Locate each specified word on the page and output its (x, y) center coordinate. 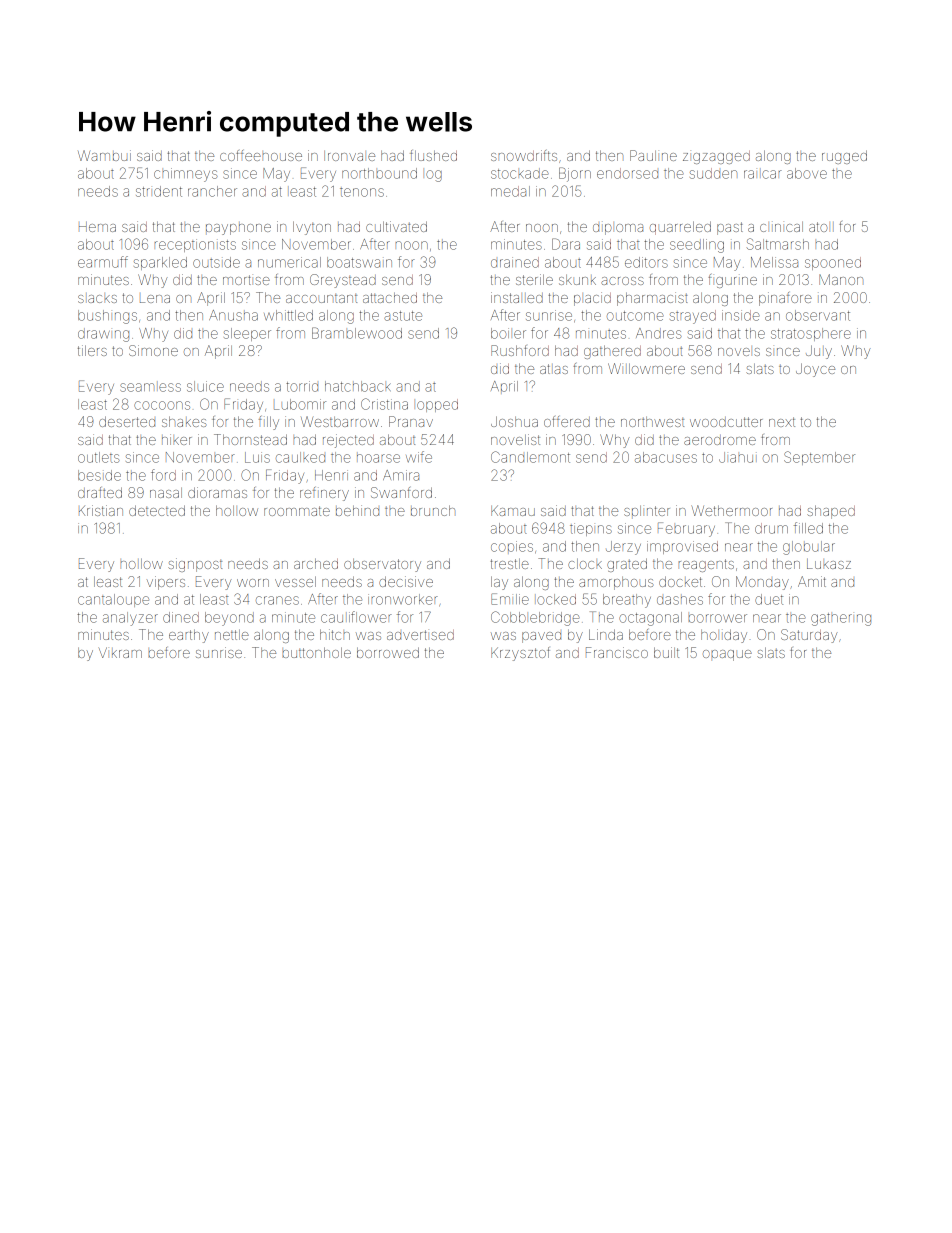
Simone (153, 350)
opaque (727, 655)
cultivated (396, 226)
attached (390, 298)
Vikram (120, 652)
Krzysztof (520, 654)
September (819, 458)
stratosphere (811, 334)
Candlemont (530, 457)
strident (159, 191)
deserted (127, 421)
